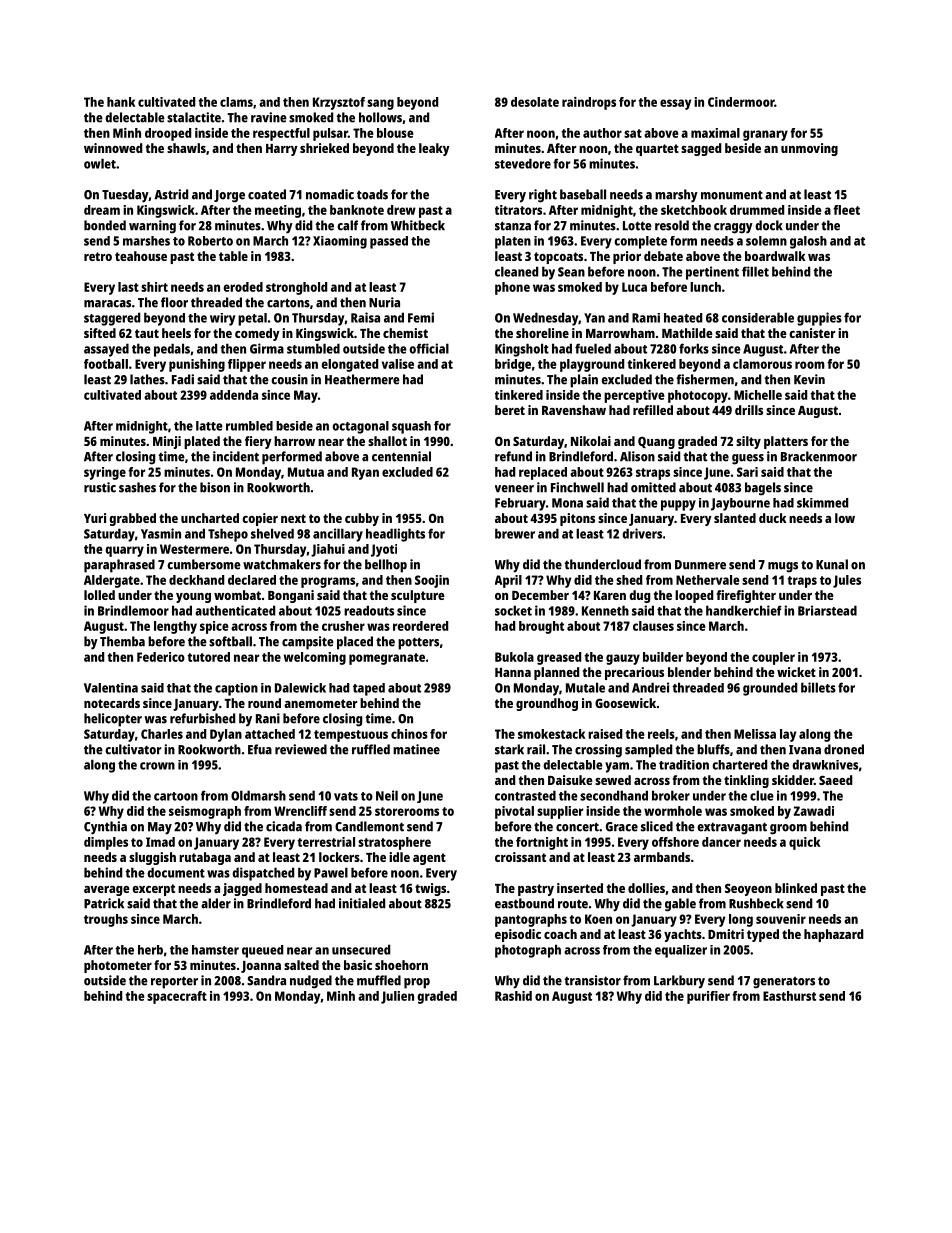 The image size is (952, 1233). Describe the element at coordinates (226, 735) in the screenshot. I see `Dylan` at that location.
